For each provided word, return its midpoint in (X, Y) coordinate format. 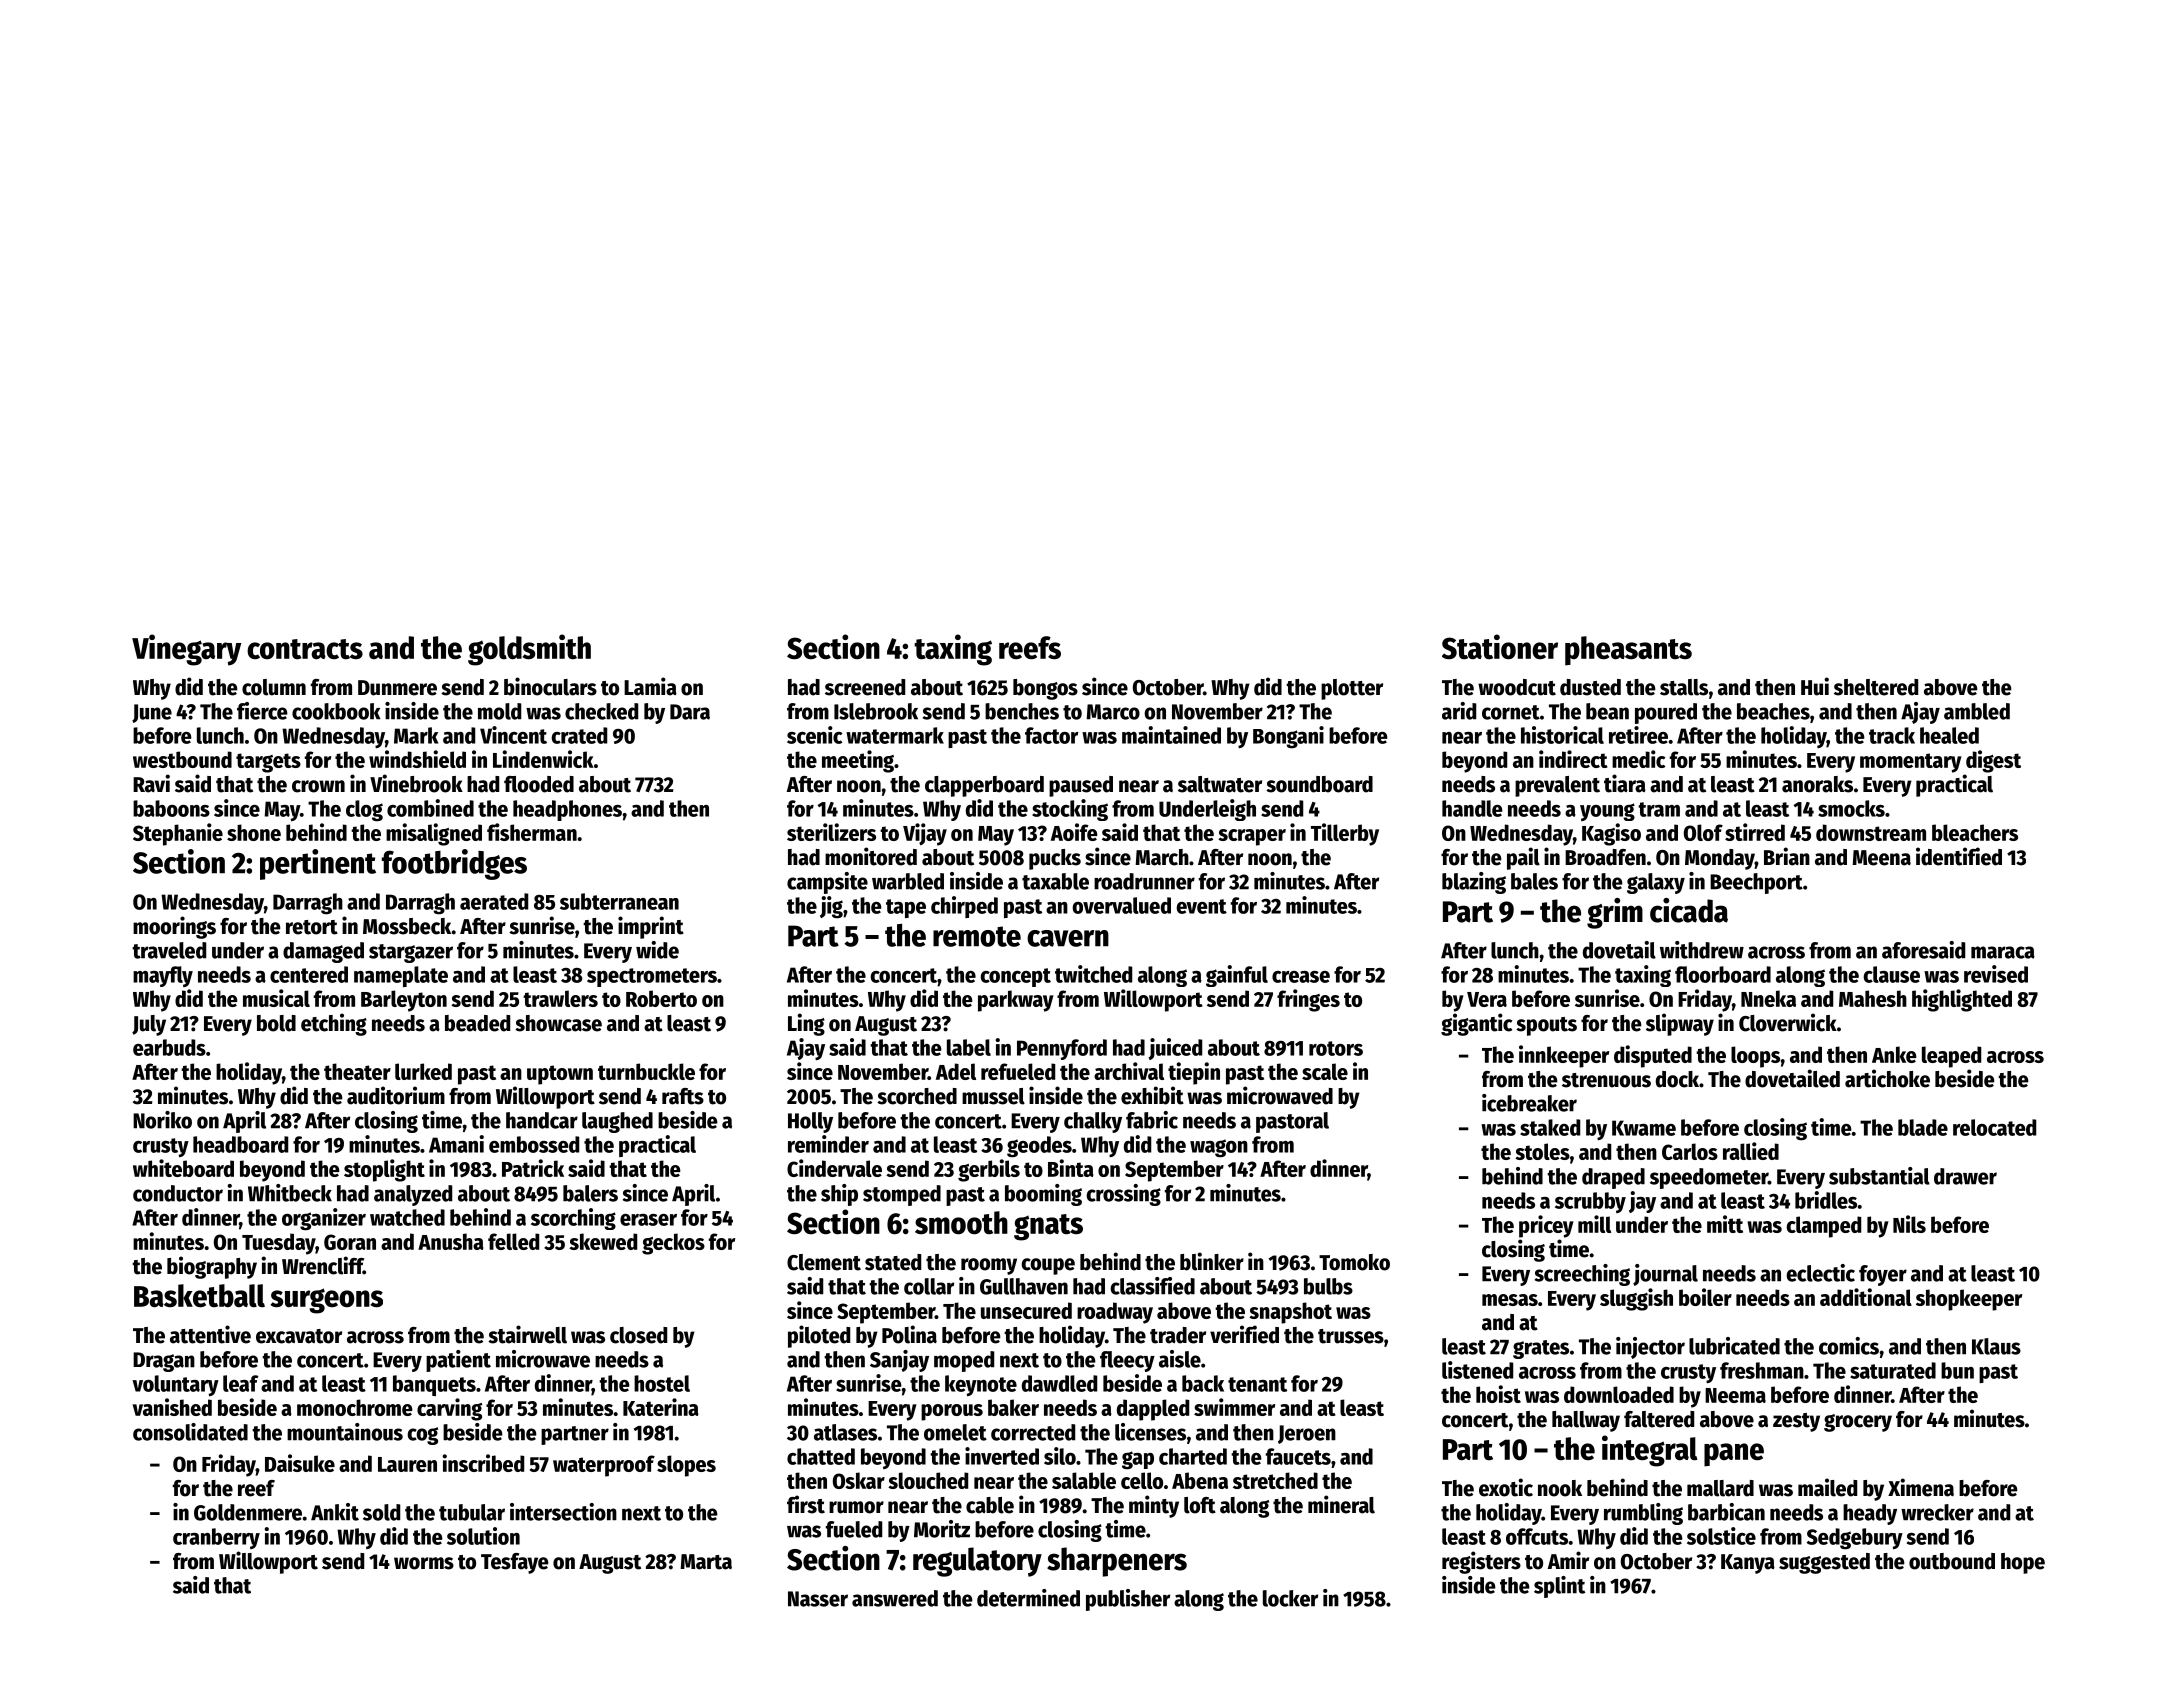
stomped (902, 1195)
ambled (1977, 711)
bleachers (1975, 832)
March (1162, 857)
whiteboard (183, 1168)
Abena (1200, 1480)
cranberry (216, 1538)
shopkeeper (1969, 1300)
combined (430, 808)
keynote (981, 1385)
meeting (858, 761)
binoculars (550, 686)
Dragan (164, 1362)
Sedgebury (1855, 1539)
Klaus (1996, 1346)
